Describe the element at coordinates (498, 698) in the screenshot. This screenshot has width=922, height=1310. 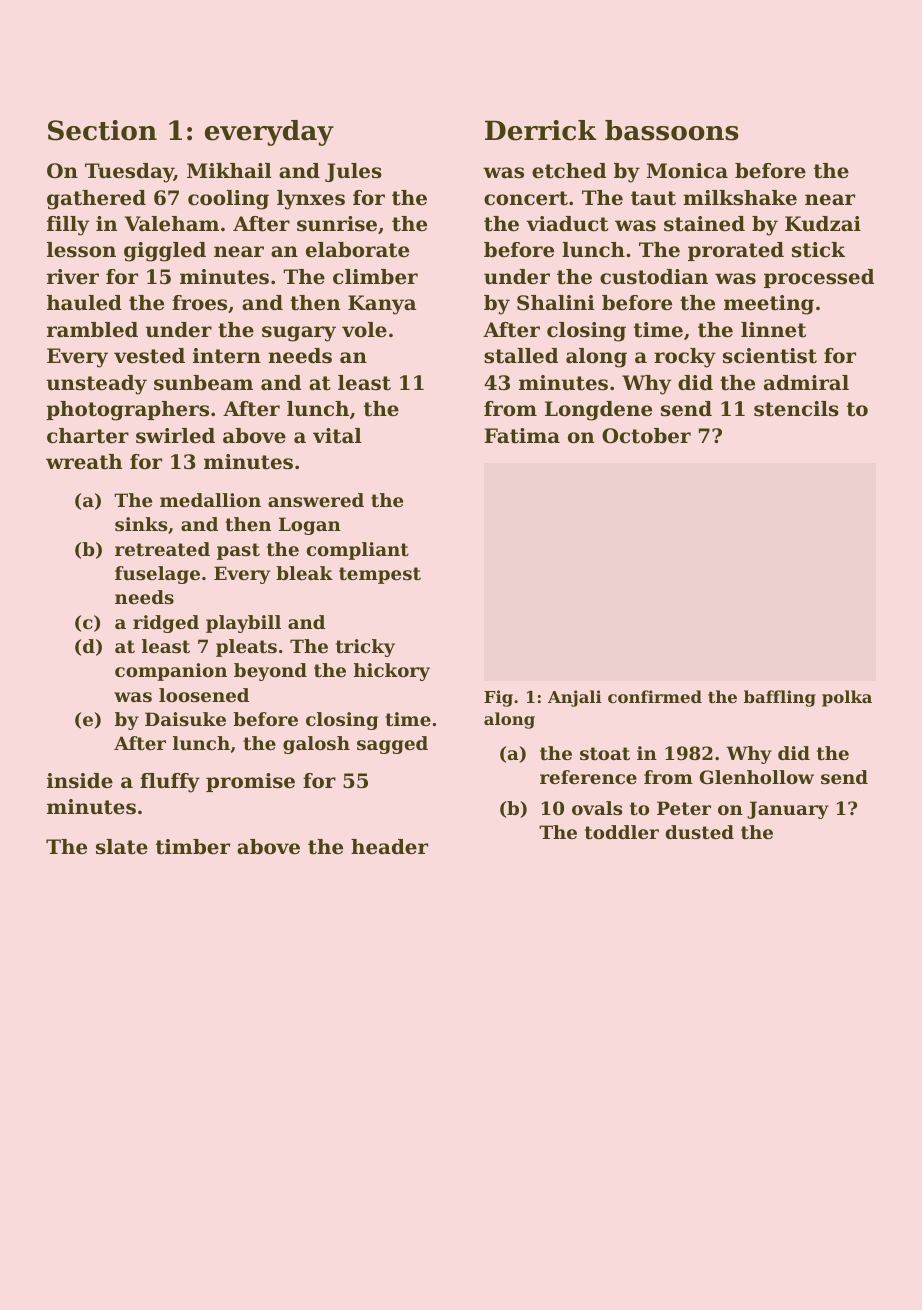
I see `Fig` at that location.
